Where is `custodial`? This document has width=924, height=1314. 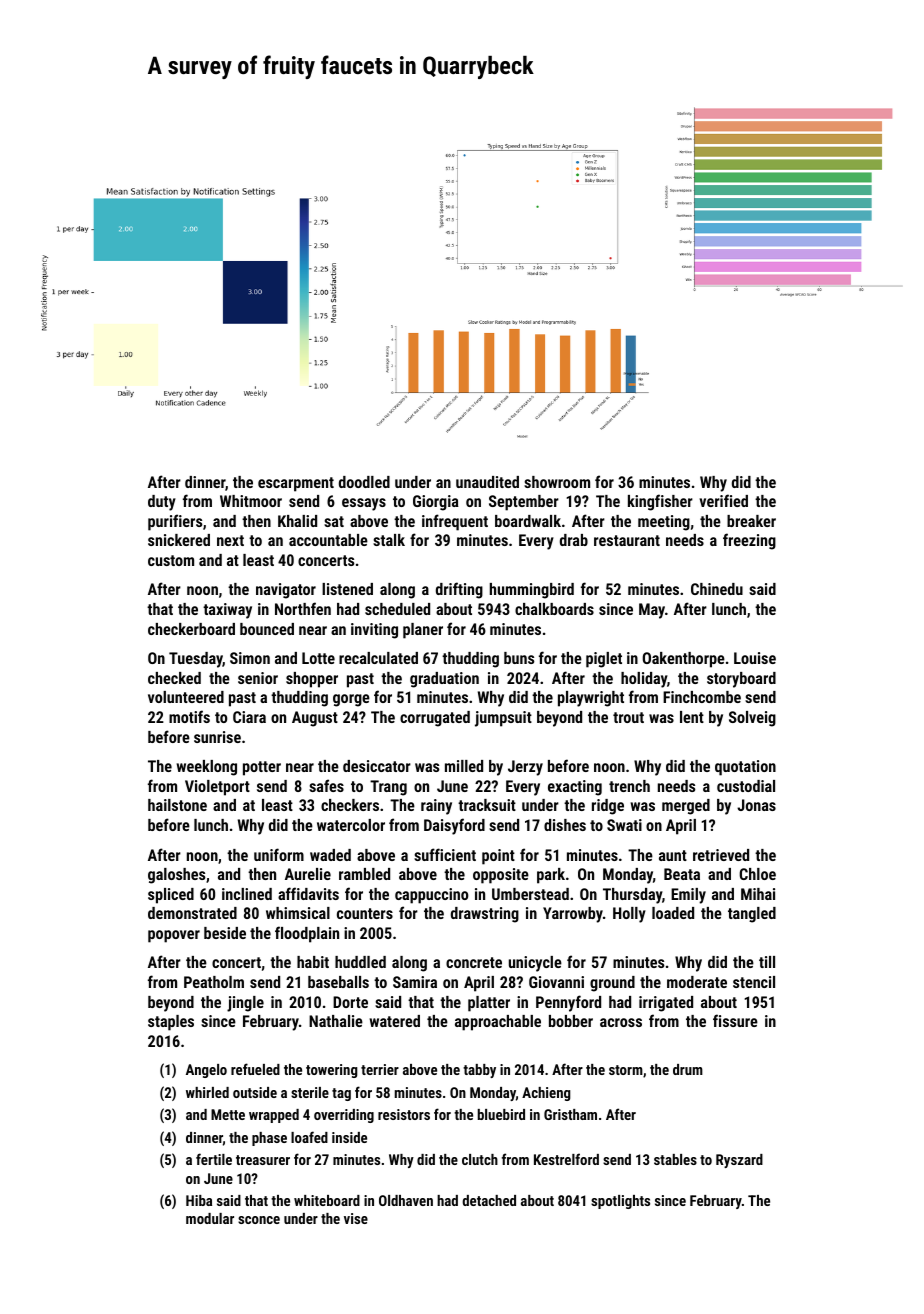
custodial is located at coordinates (746, 786).
